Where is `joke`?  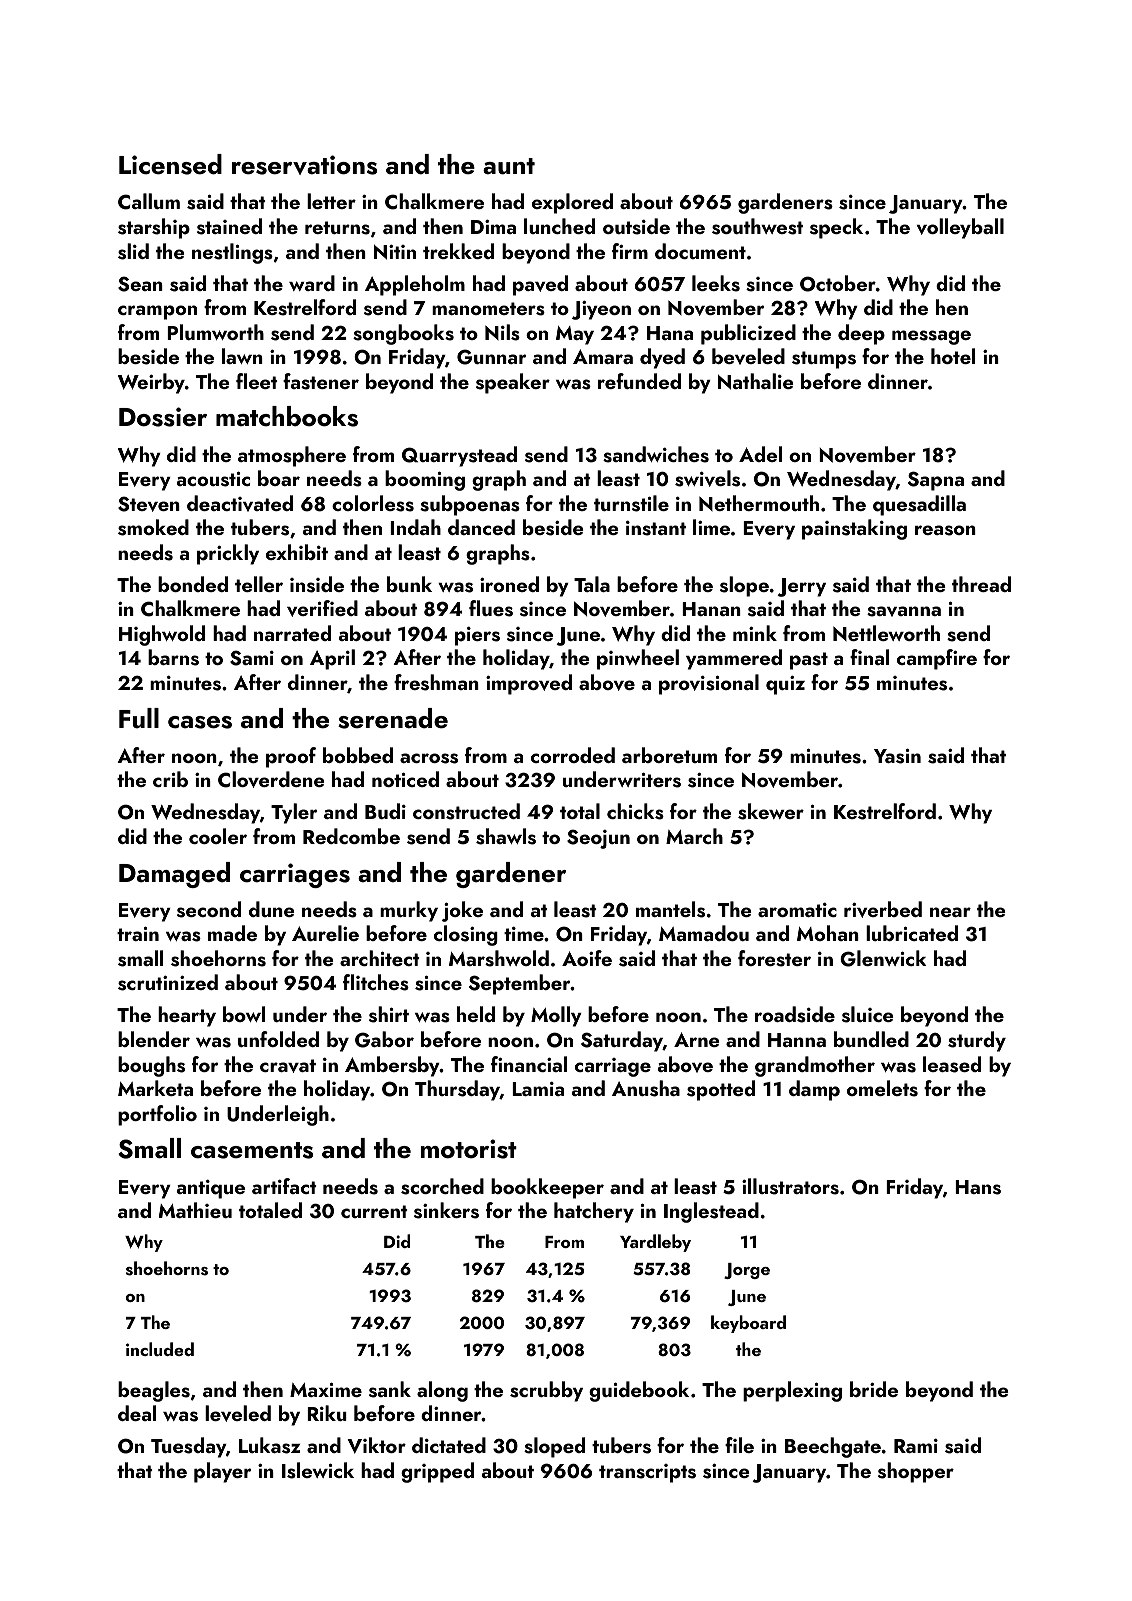 joke is located at coordinates (462, 911).
